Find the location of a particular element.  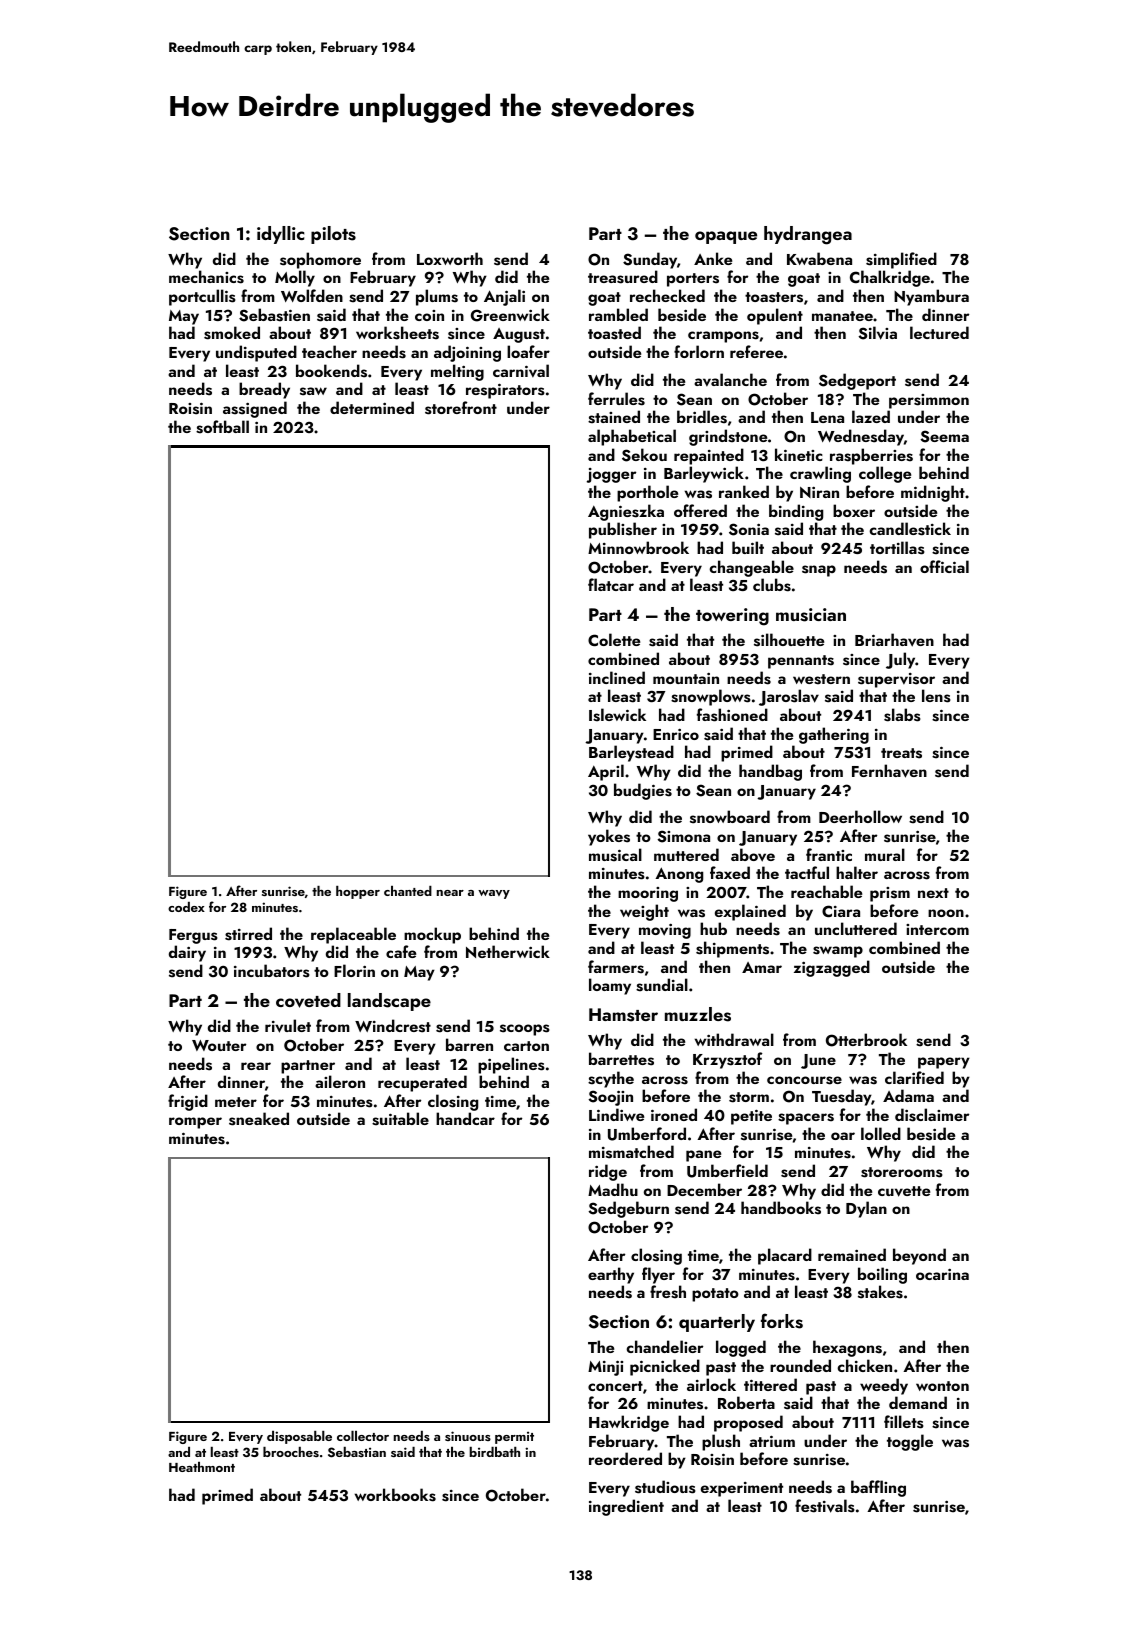

softball is located at coordinates (222, 427).
